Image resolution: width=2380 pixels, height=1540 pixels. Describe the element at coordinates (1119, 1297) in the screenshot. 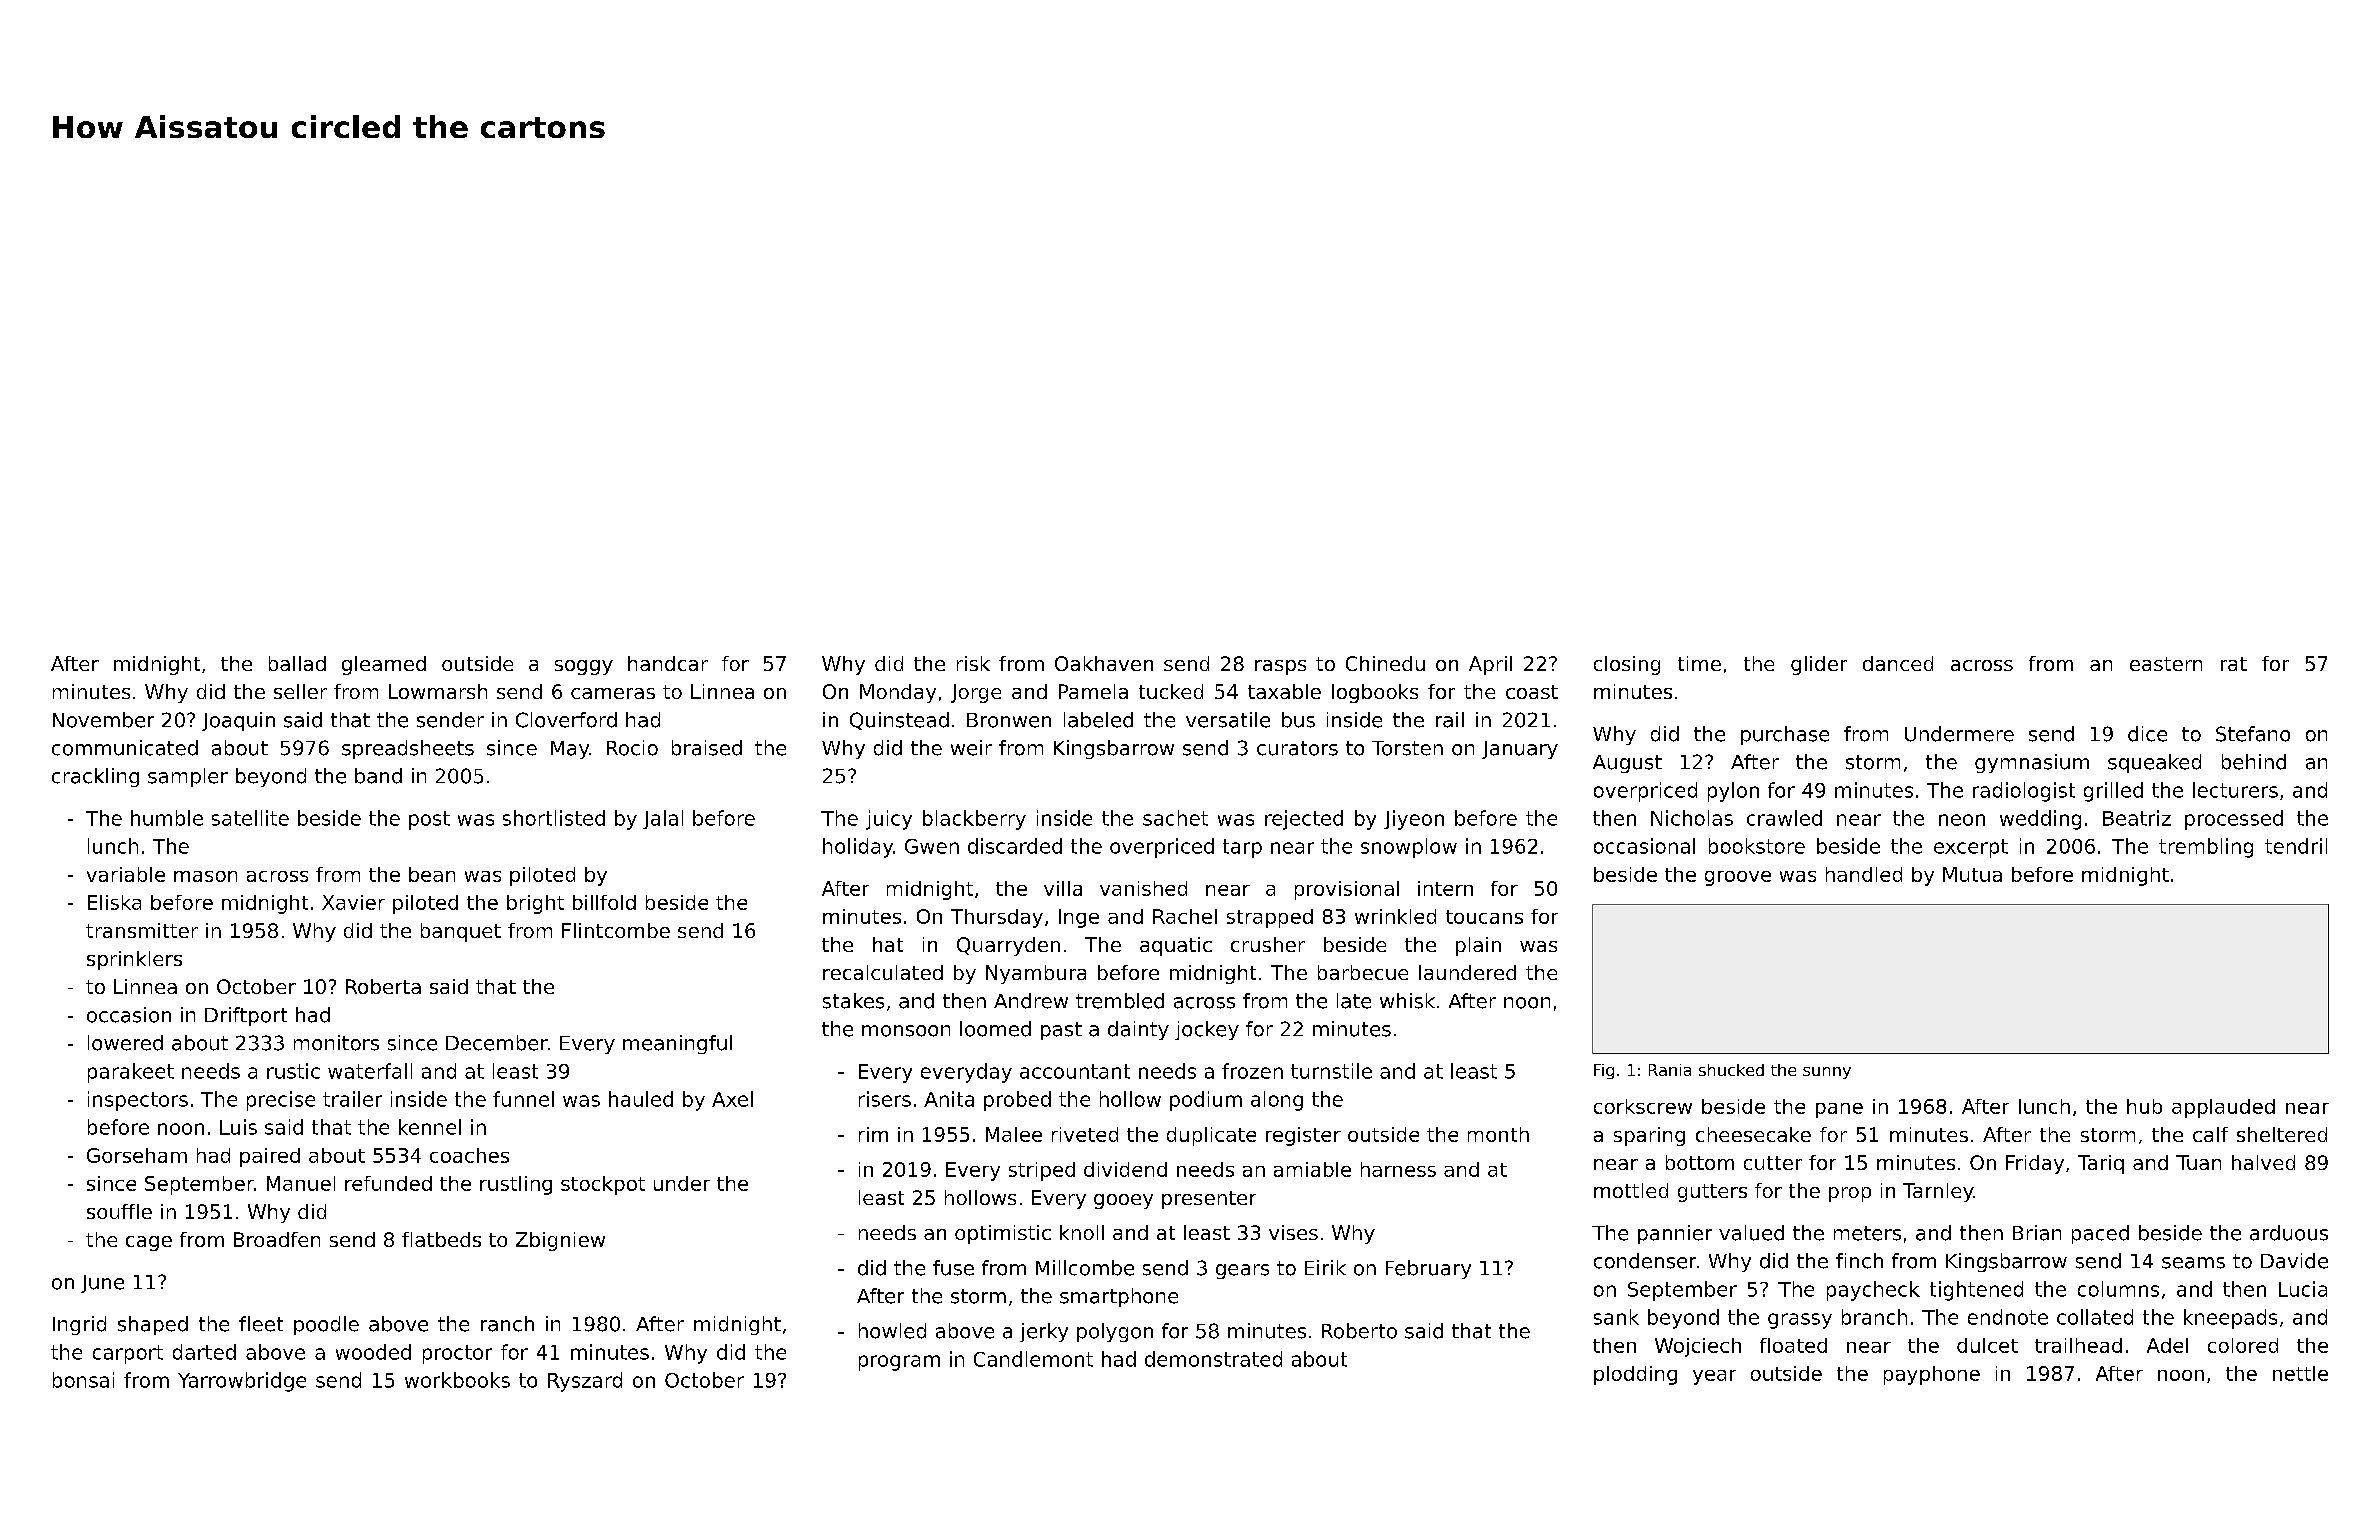

I see `smartphone` at that location.
